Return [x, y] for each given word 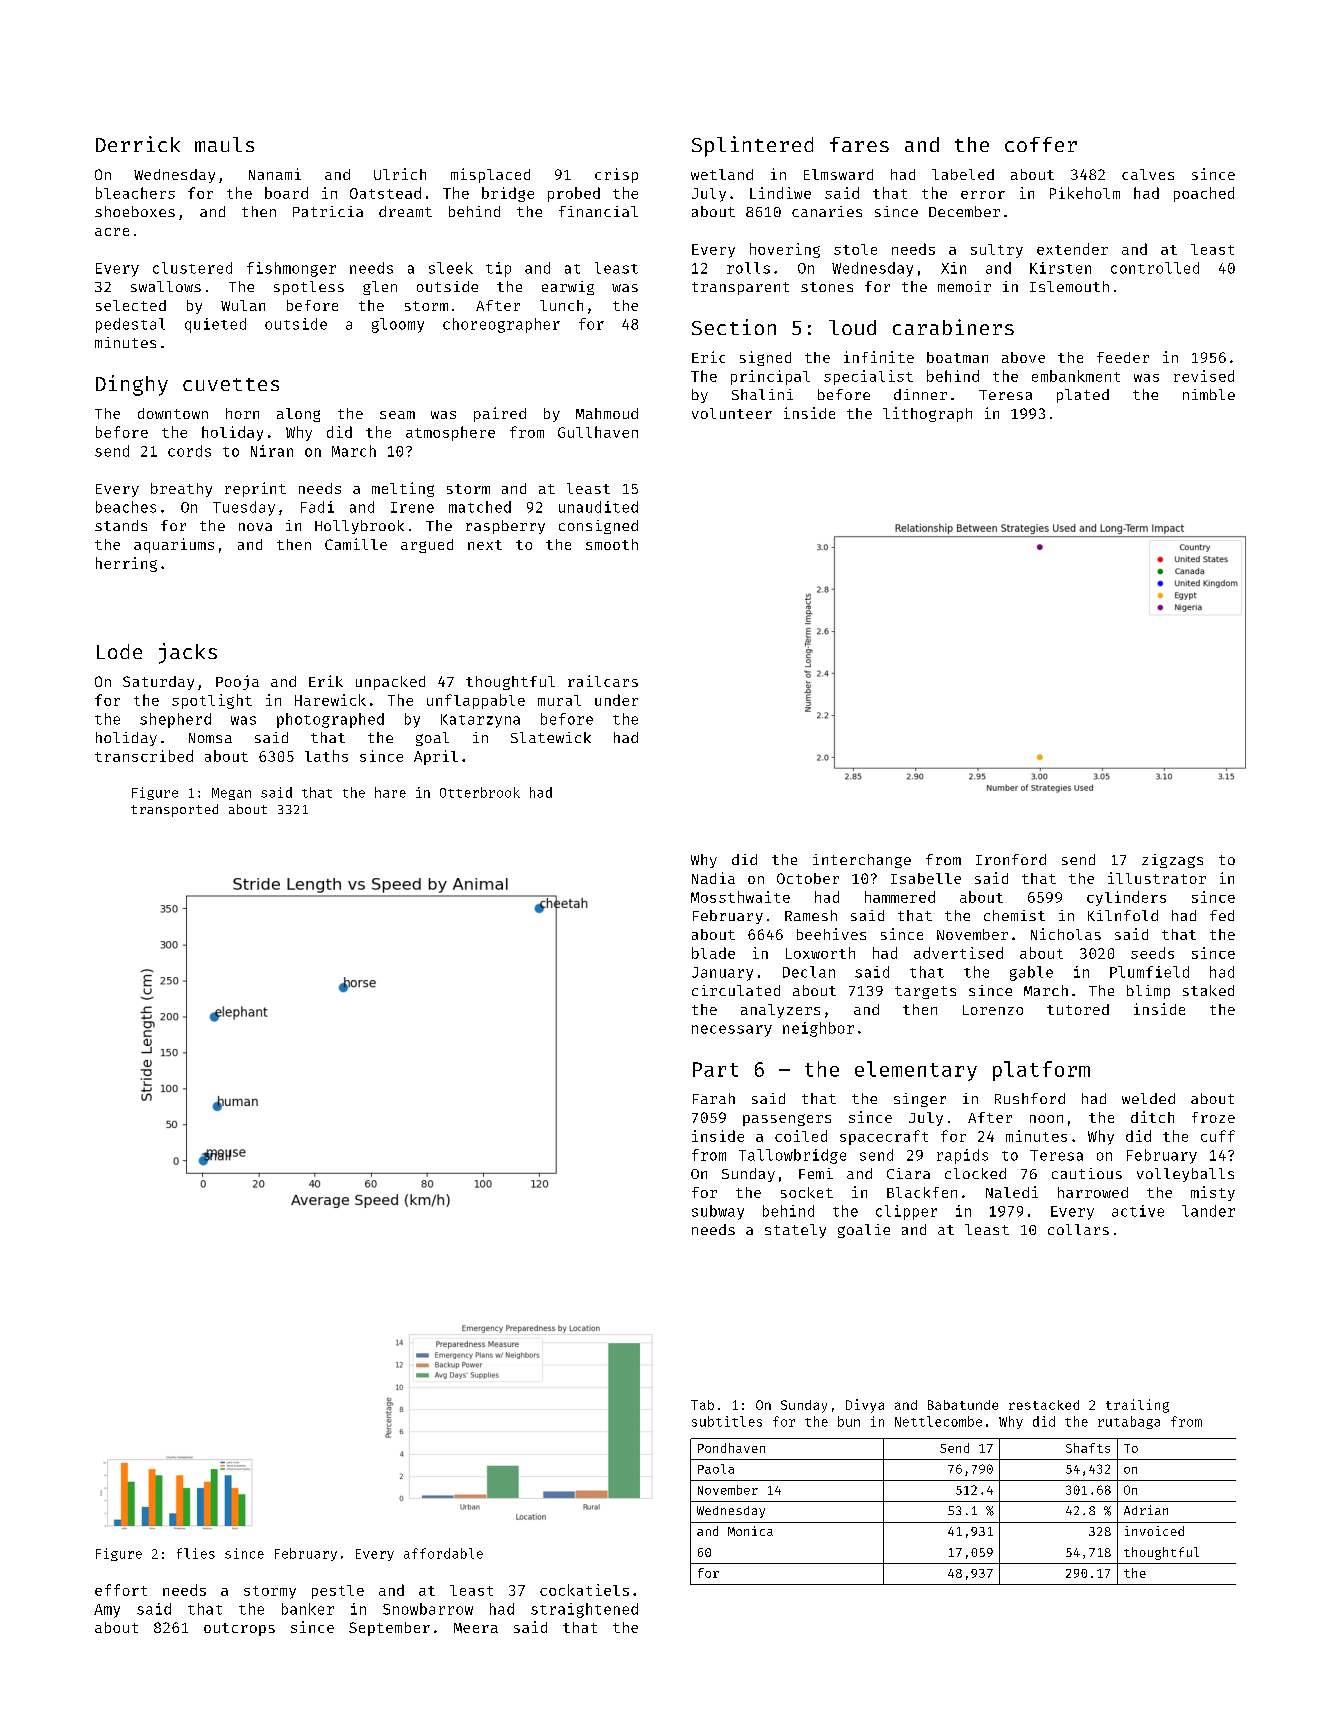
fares [859, 144]
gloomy [398, 325]
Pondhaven [731, 1448]
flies [196, 1553]
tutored [1078, 1009]
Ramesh [811, 915]
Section [734, 327]
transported [174, 810]
